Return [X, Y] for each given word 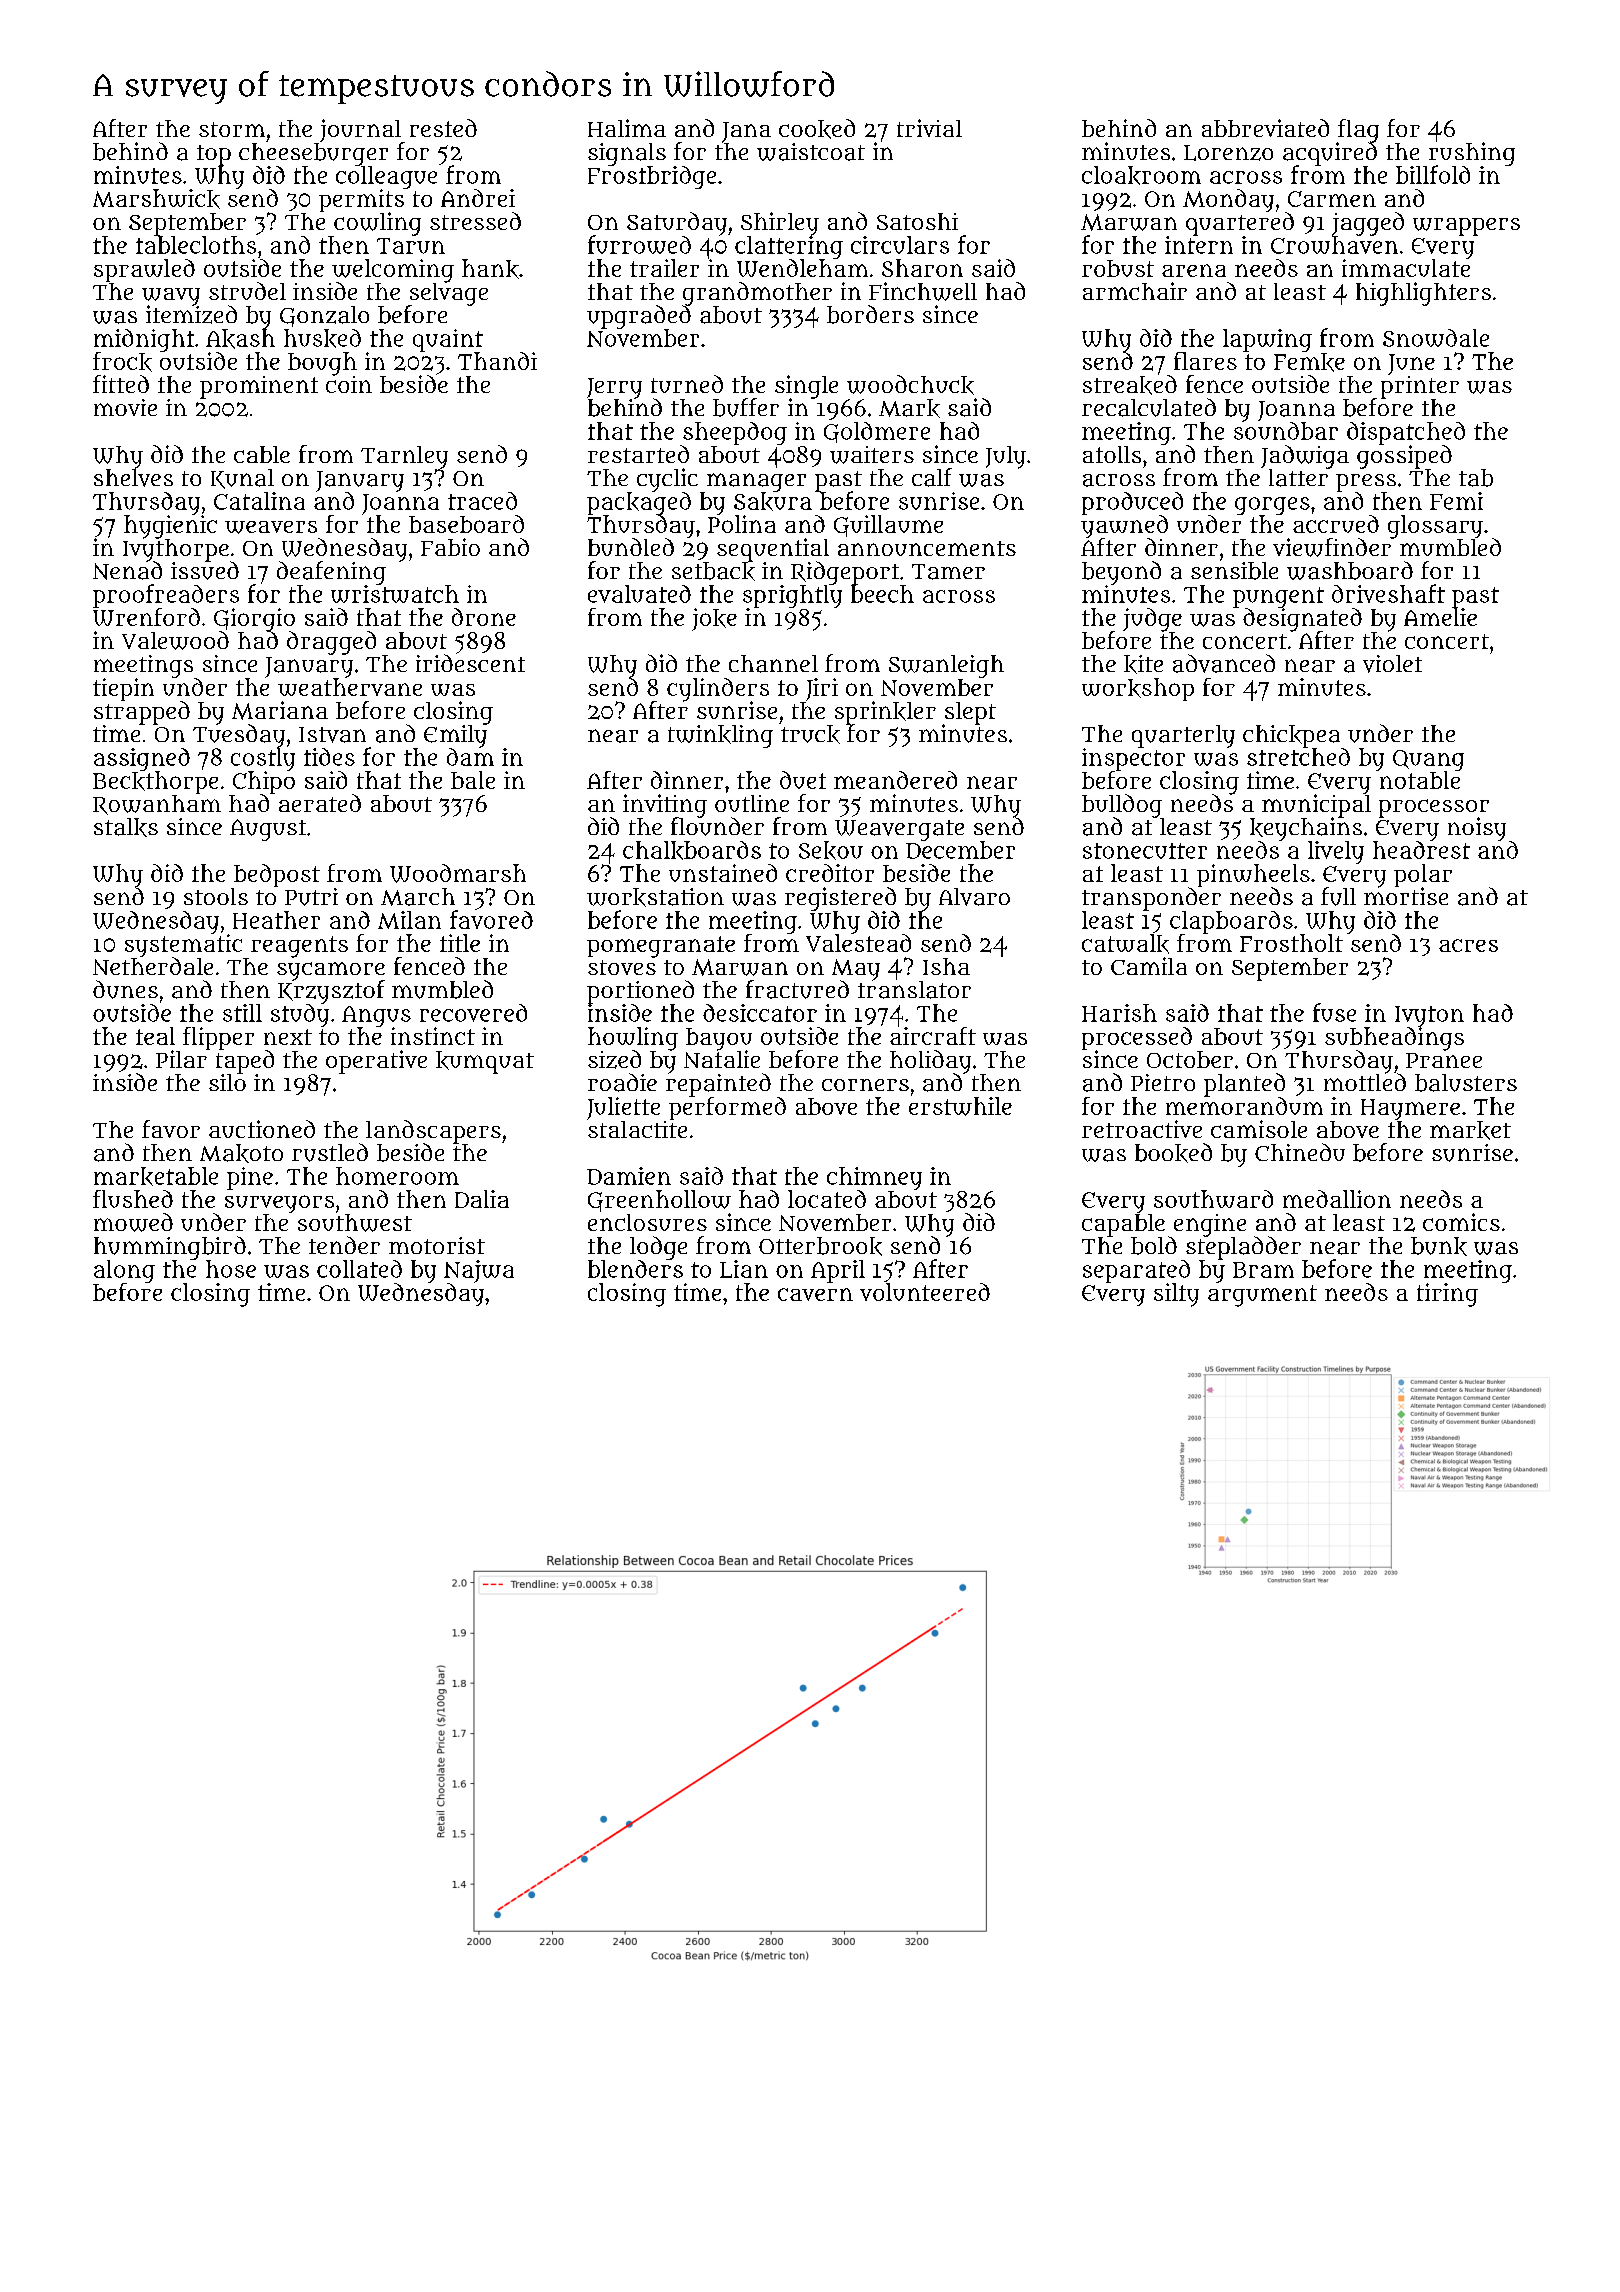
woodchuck [910, 385]
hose [231, 1269]
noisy [1477, 829]
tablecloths [196, 245]
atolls [1112, 454]
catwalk [1125, 944]
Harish [1119, 1013]
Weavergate [899, 830]
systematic [183, 945]
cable [262, 454]
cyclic [667, 480]
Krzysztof [331, 992]
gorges [1272, 506]
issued [205, 570]
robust [1118, 268]
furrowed [639, 244]
